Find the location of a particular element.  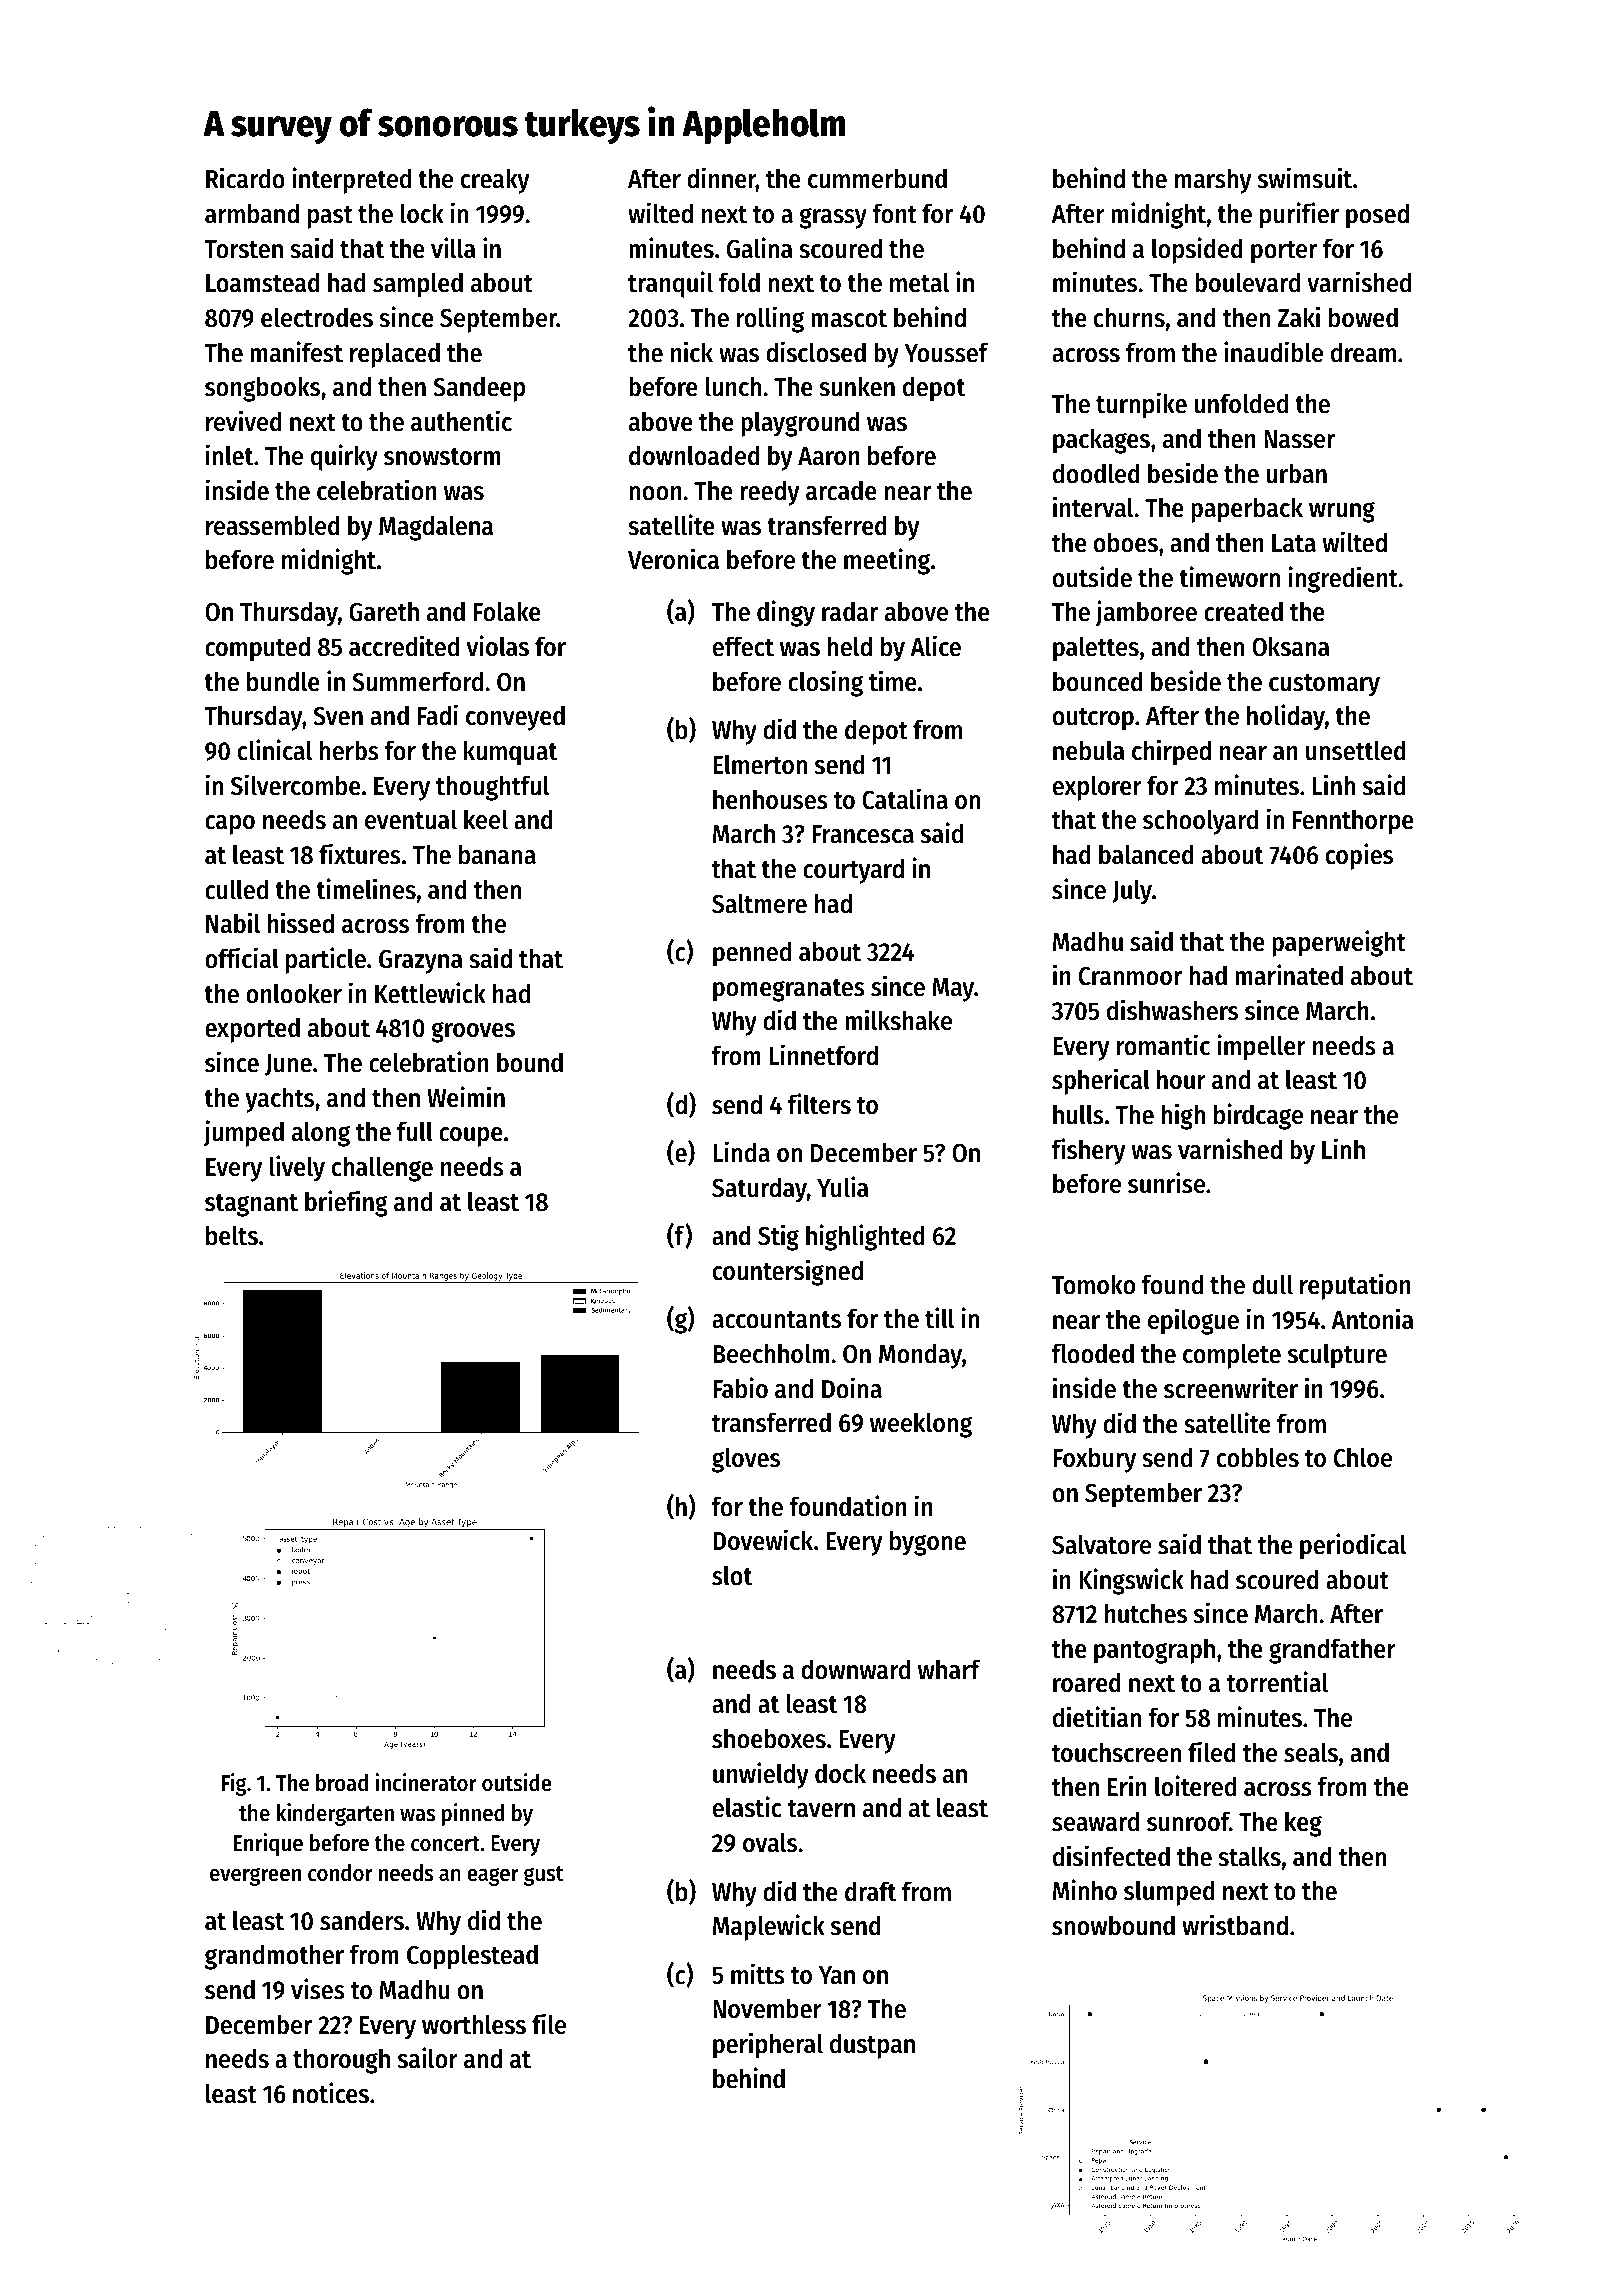

downward is located at coordinates (855, 1669).
